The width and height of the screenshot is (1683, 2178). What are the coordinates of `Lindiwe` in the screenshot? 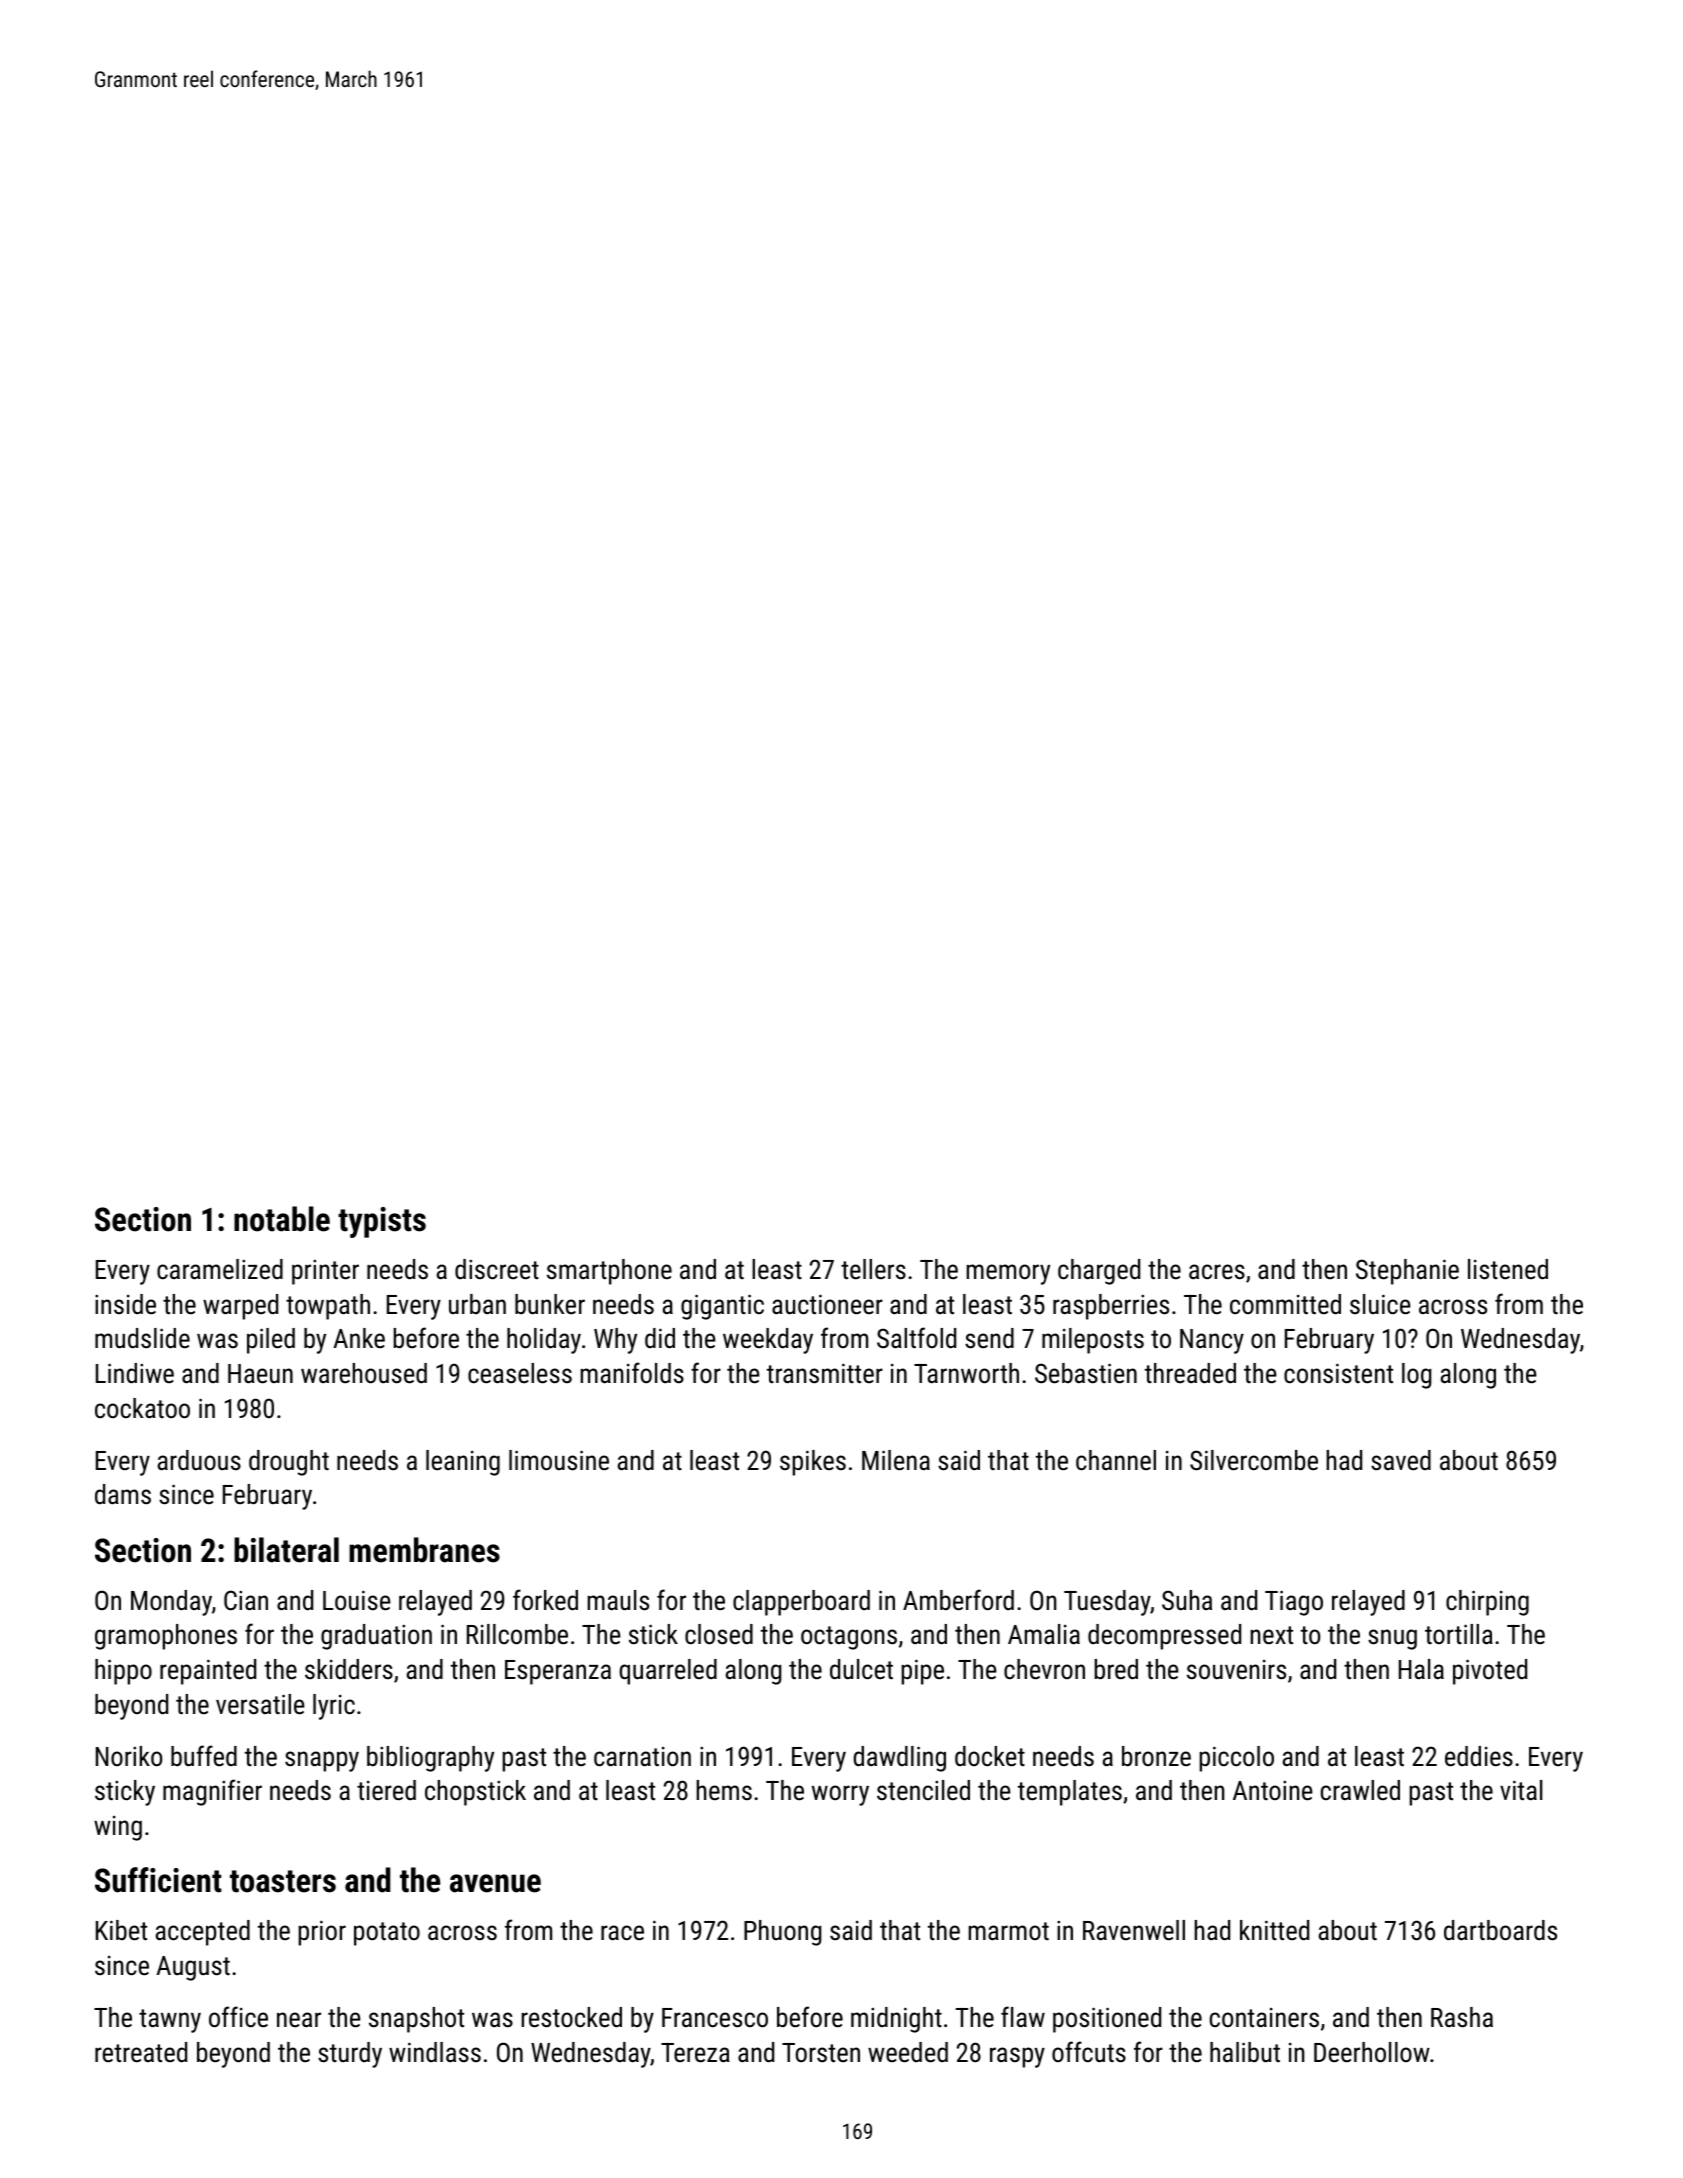 It's located at (135, 1373).
